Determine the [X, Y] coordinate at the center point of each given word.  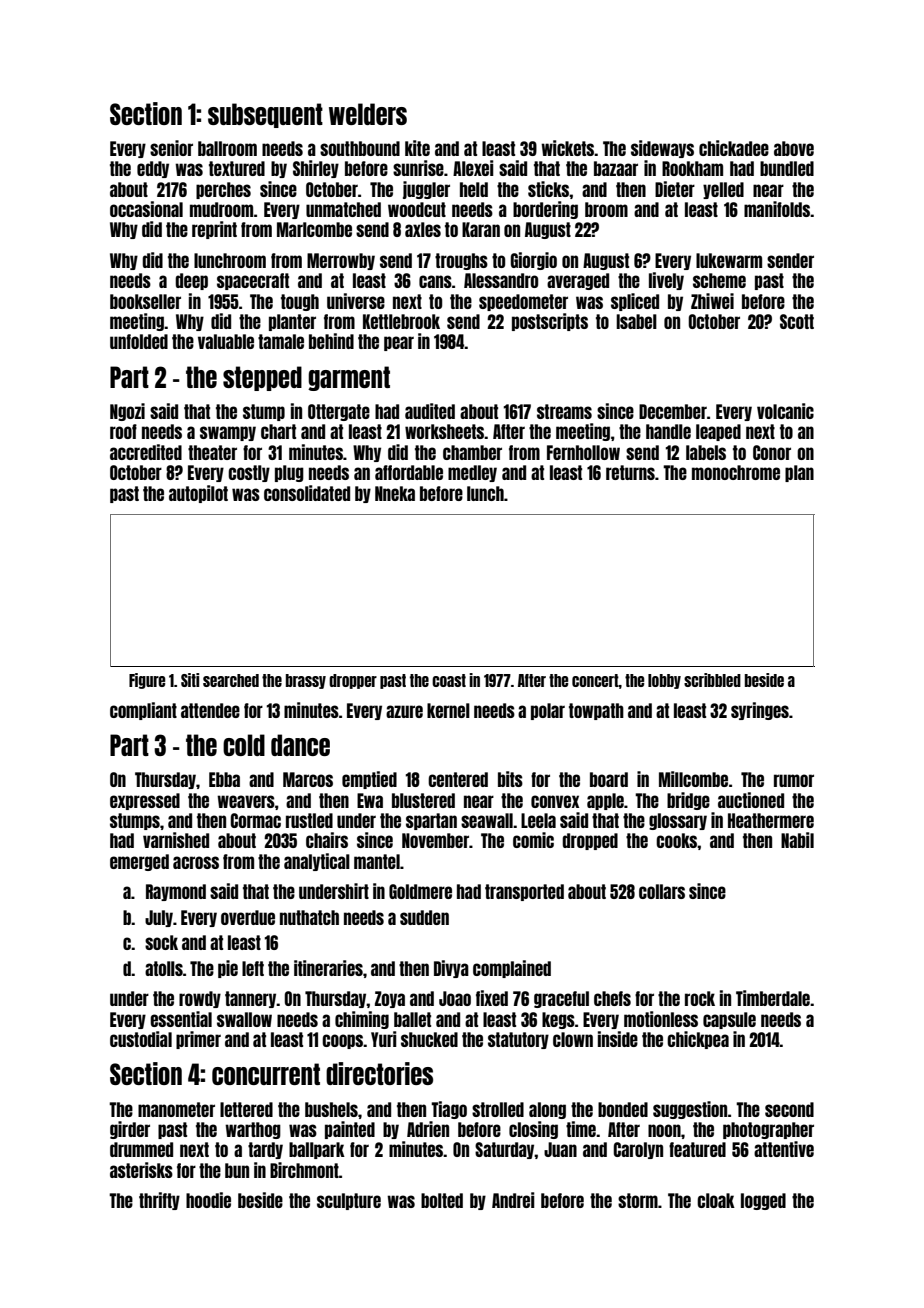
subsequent [265, 115]
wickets [568, 148]
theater [212, 452]
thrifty [159, 1201]
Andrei [513, 1200]
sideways [662, 149]
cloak [716, 1200]
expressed [145, 801]
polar [548, 711]
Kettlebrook [401, 321]
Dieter [675, 189]
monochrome [736, 472]
